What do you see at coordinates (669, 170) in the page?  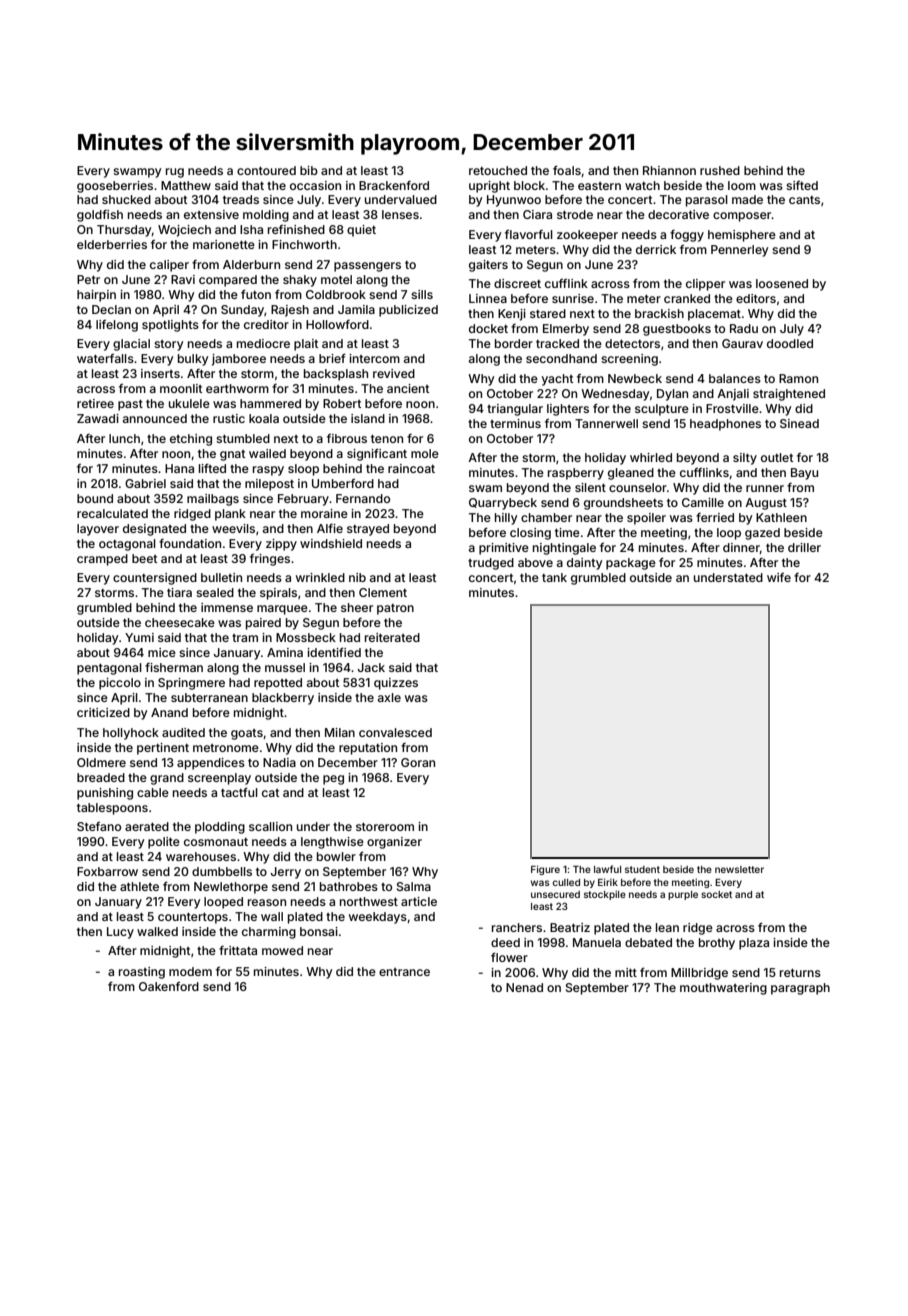 I see `Rhiannon` at bounding box center [669, 170].
